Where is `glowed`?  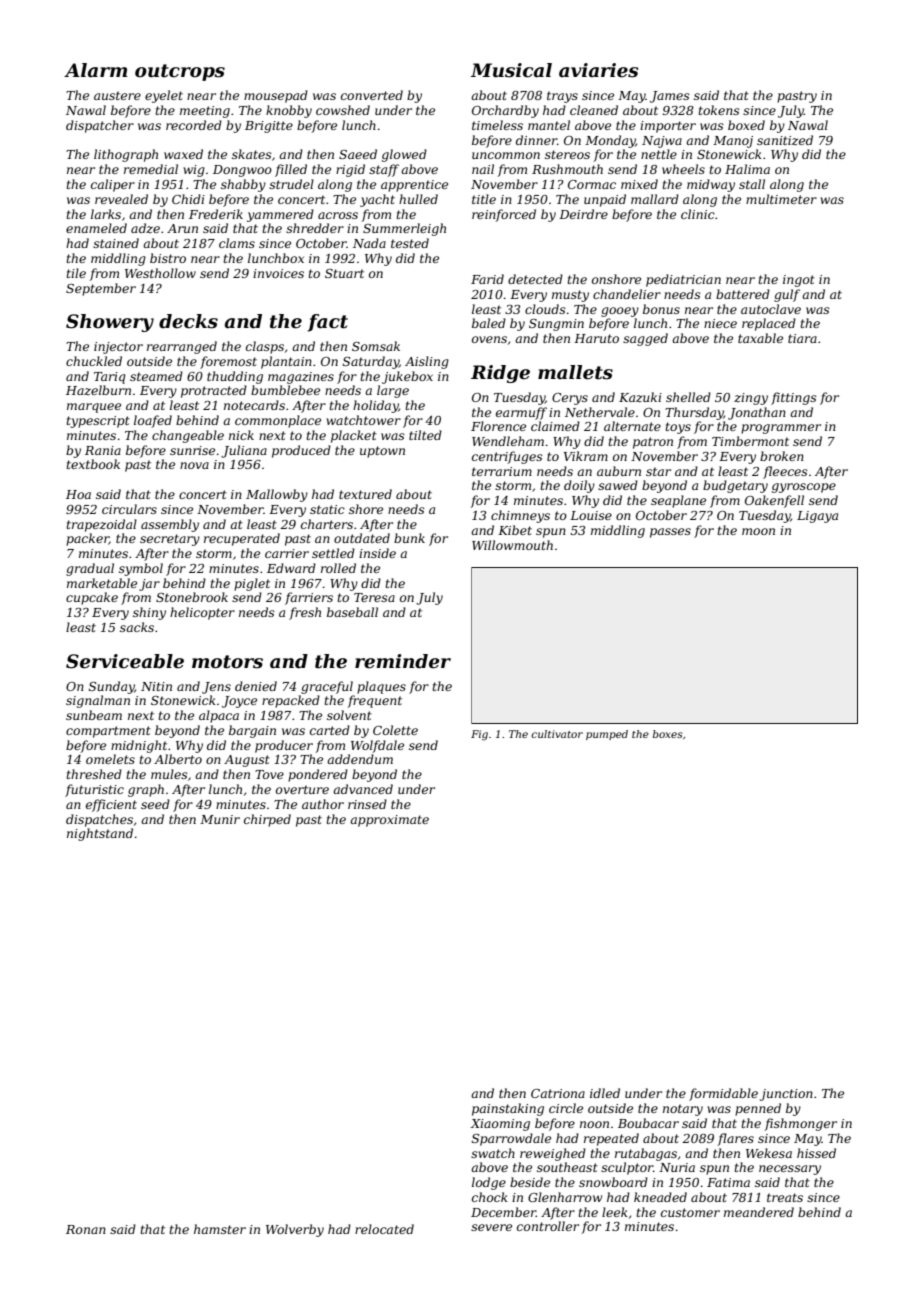 glowed is located at coordinates (404, 155).
